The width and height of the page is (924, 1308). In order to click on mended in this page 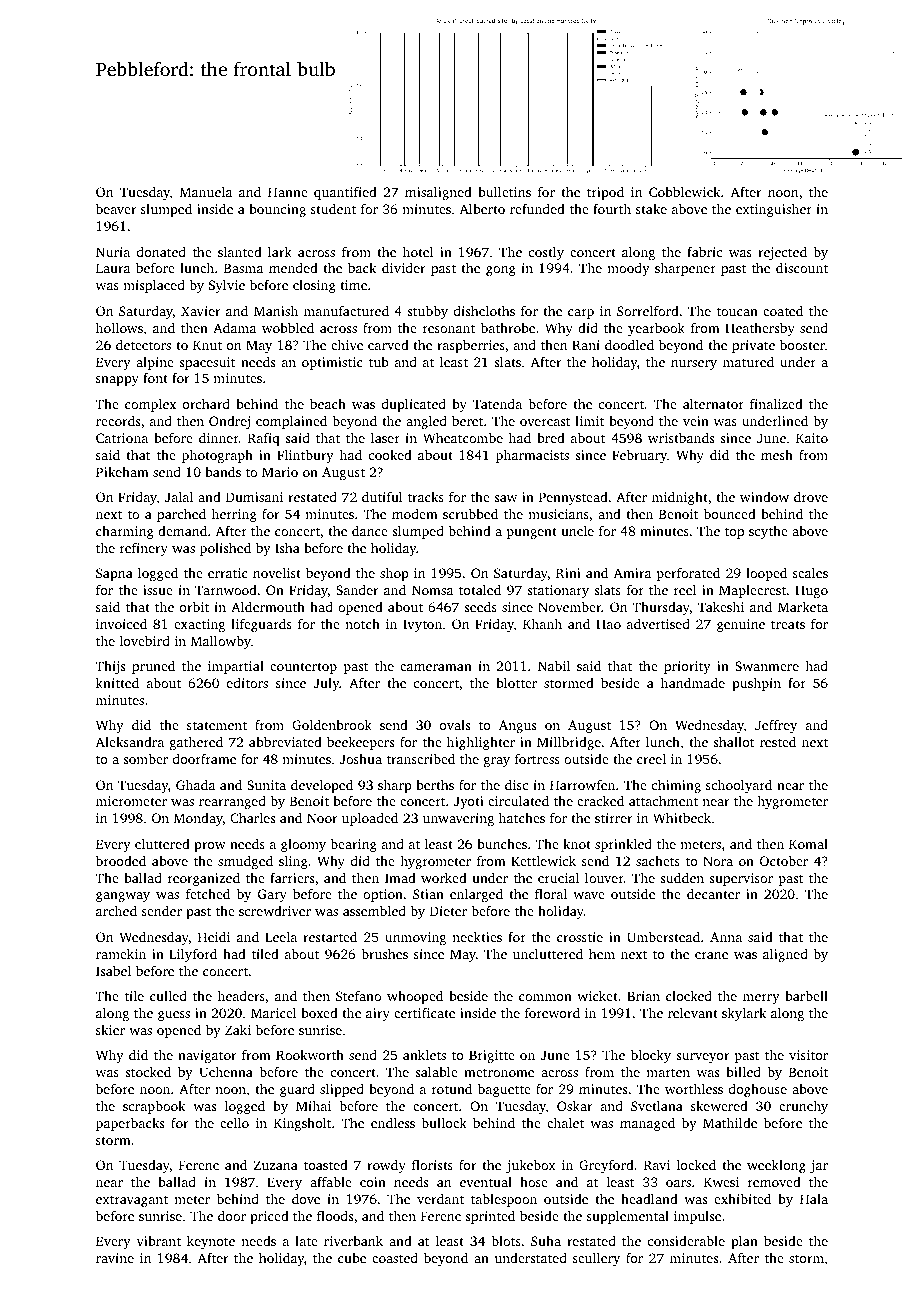, I will do `click(293, 268)`.
